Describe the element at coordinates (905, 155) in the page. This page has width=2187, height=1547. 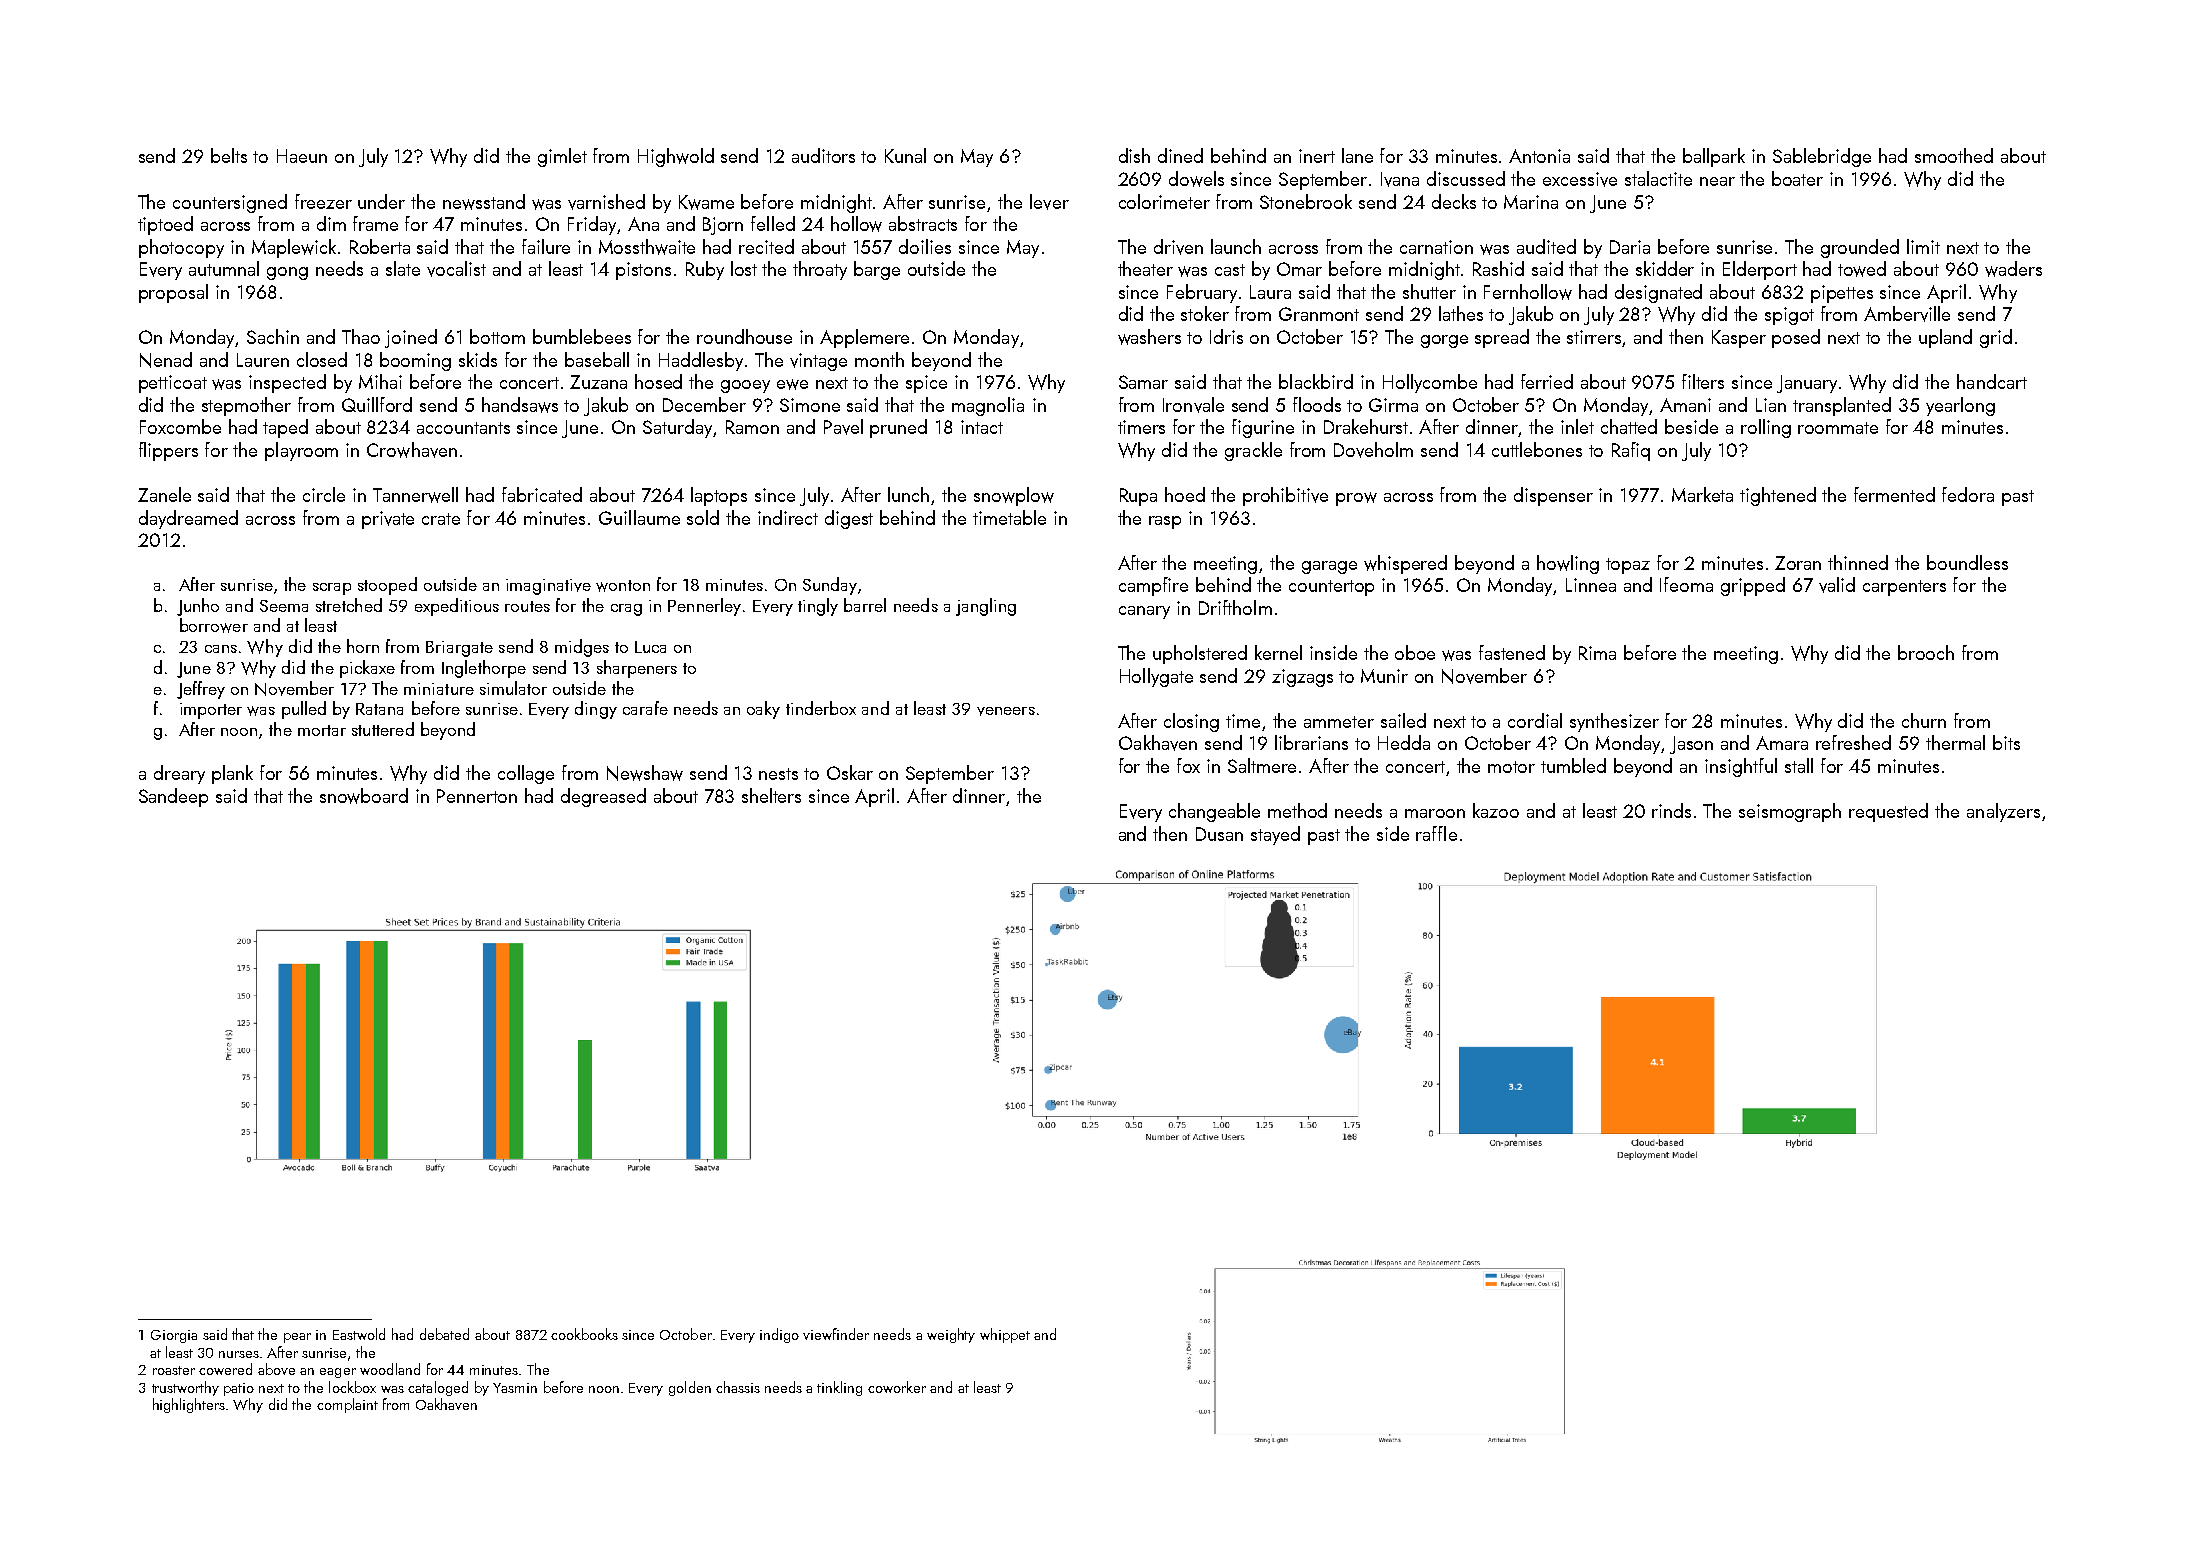
I see `Kunal` at that location.
